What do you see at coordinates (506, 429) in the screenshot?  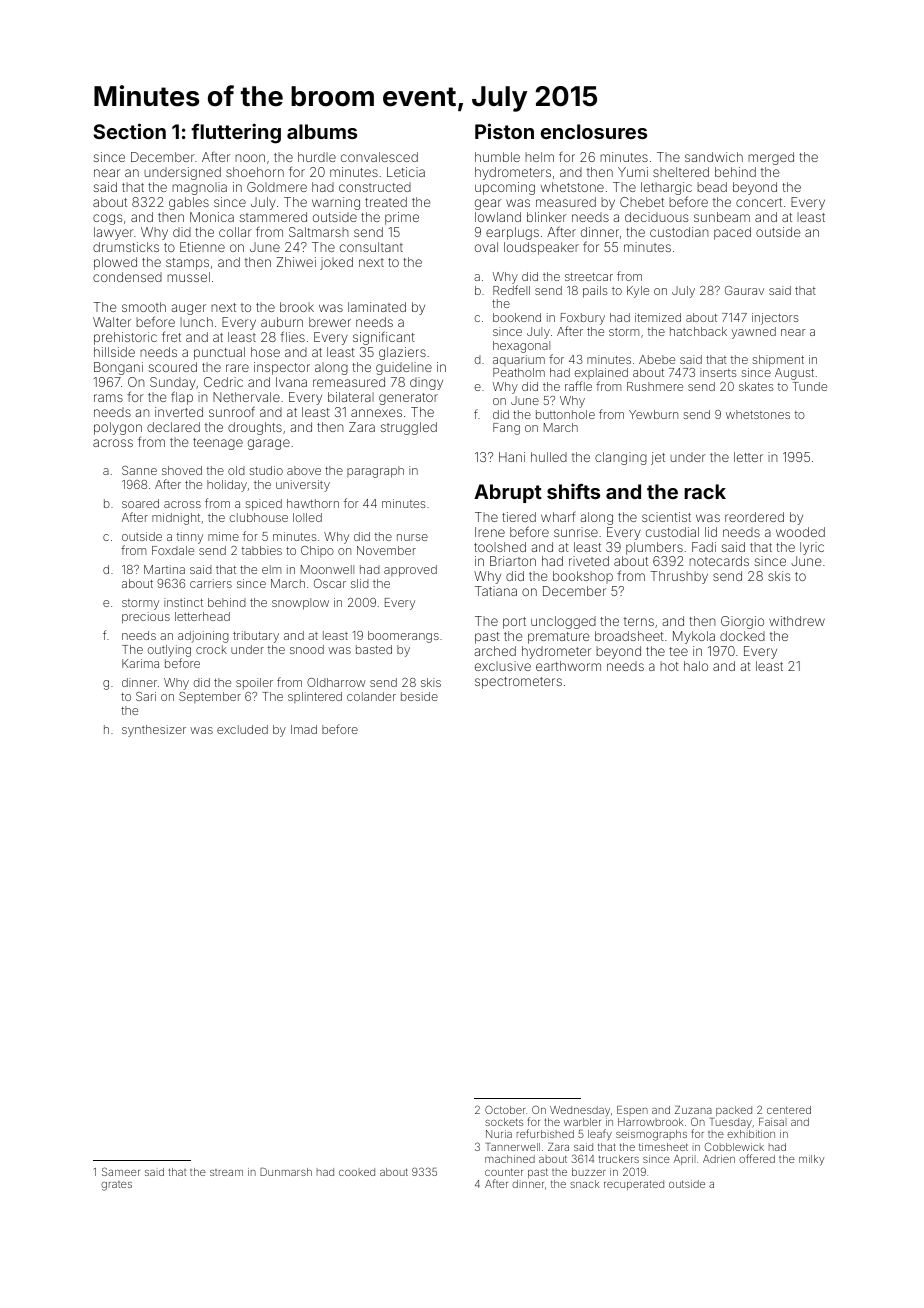 I see `Fang` at bounding box center [506, 429].
